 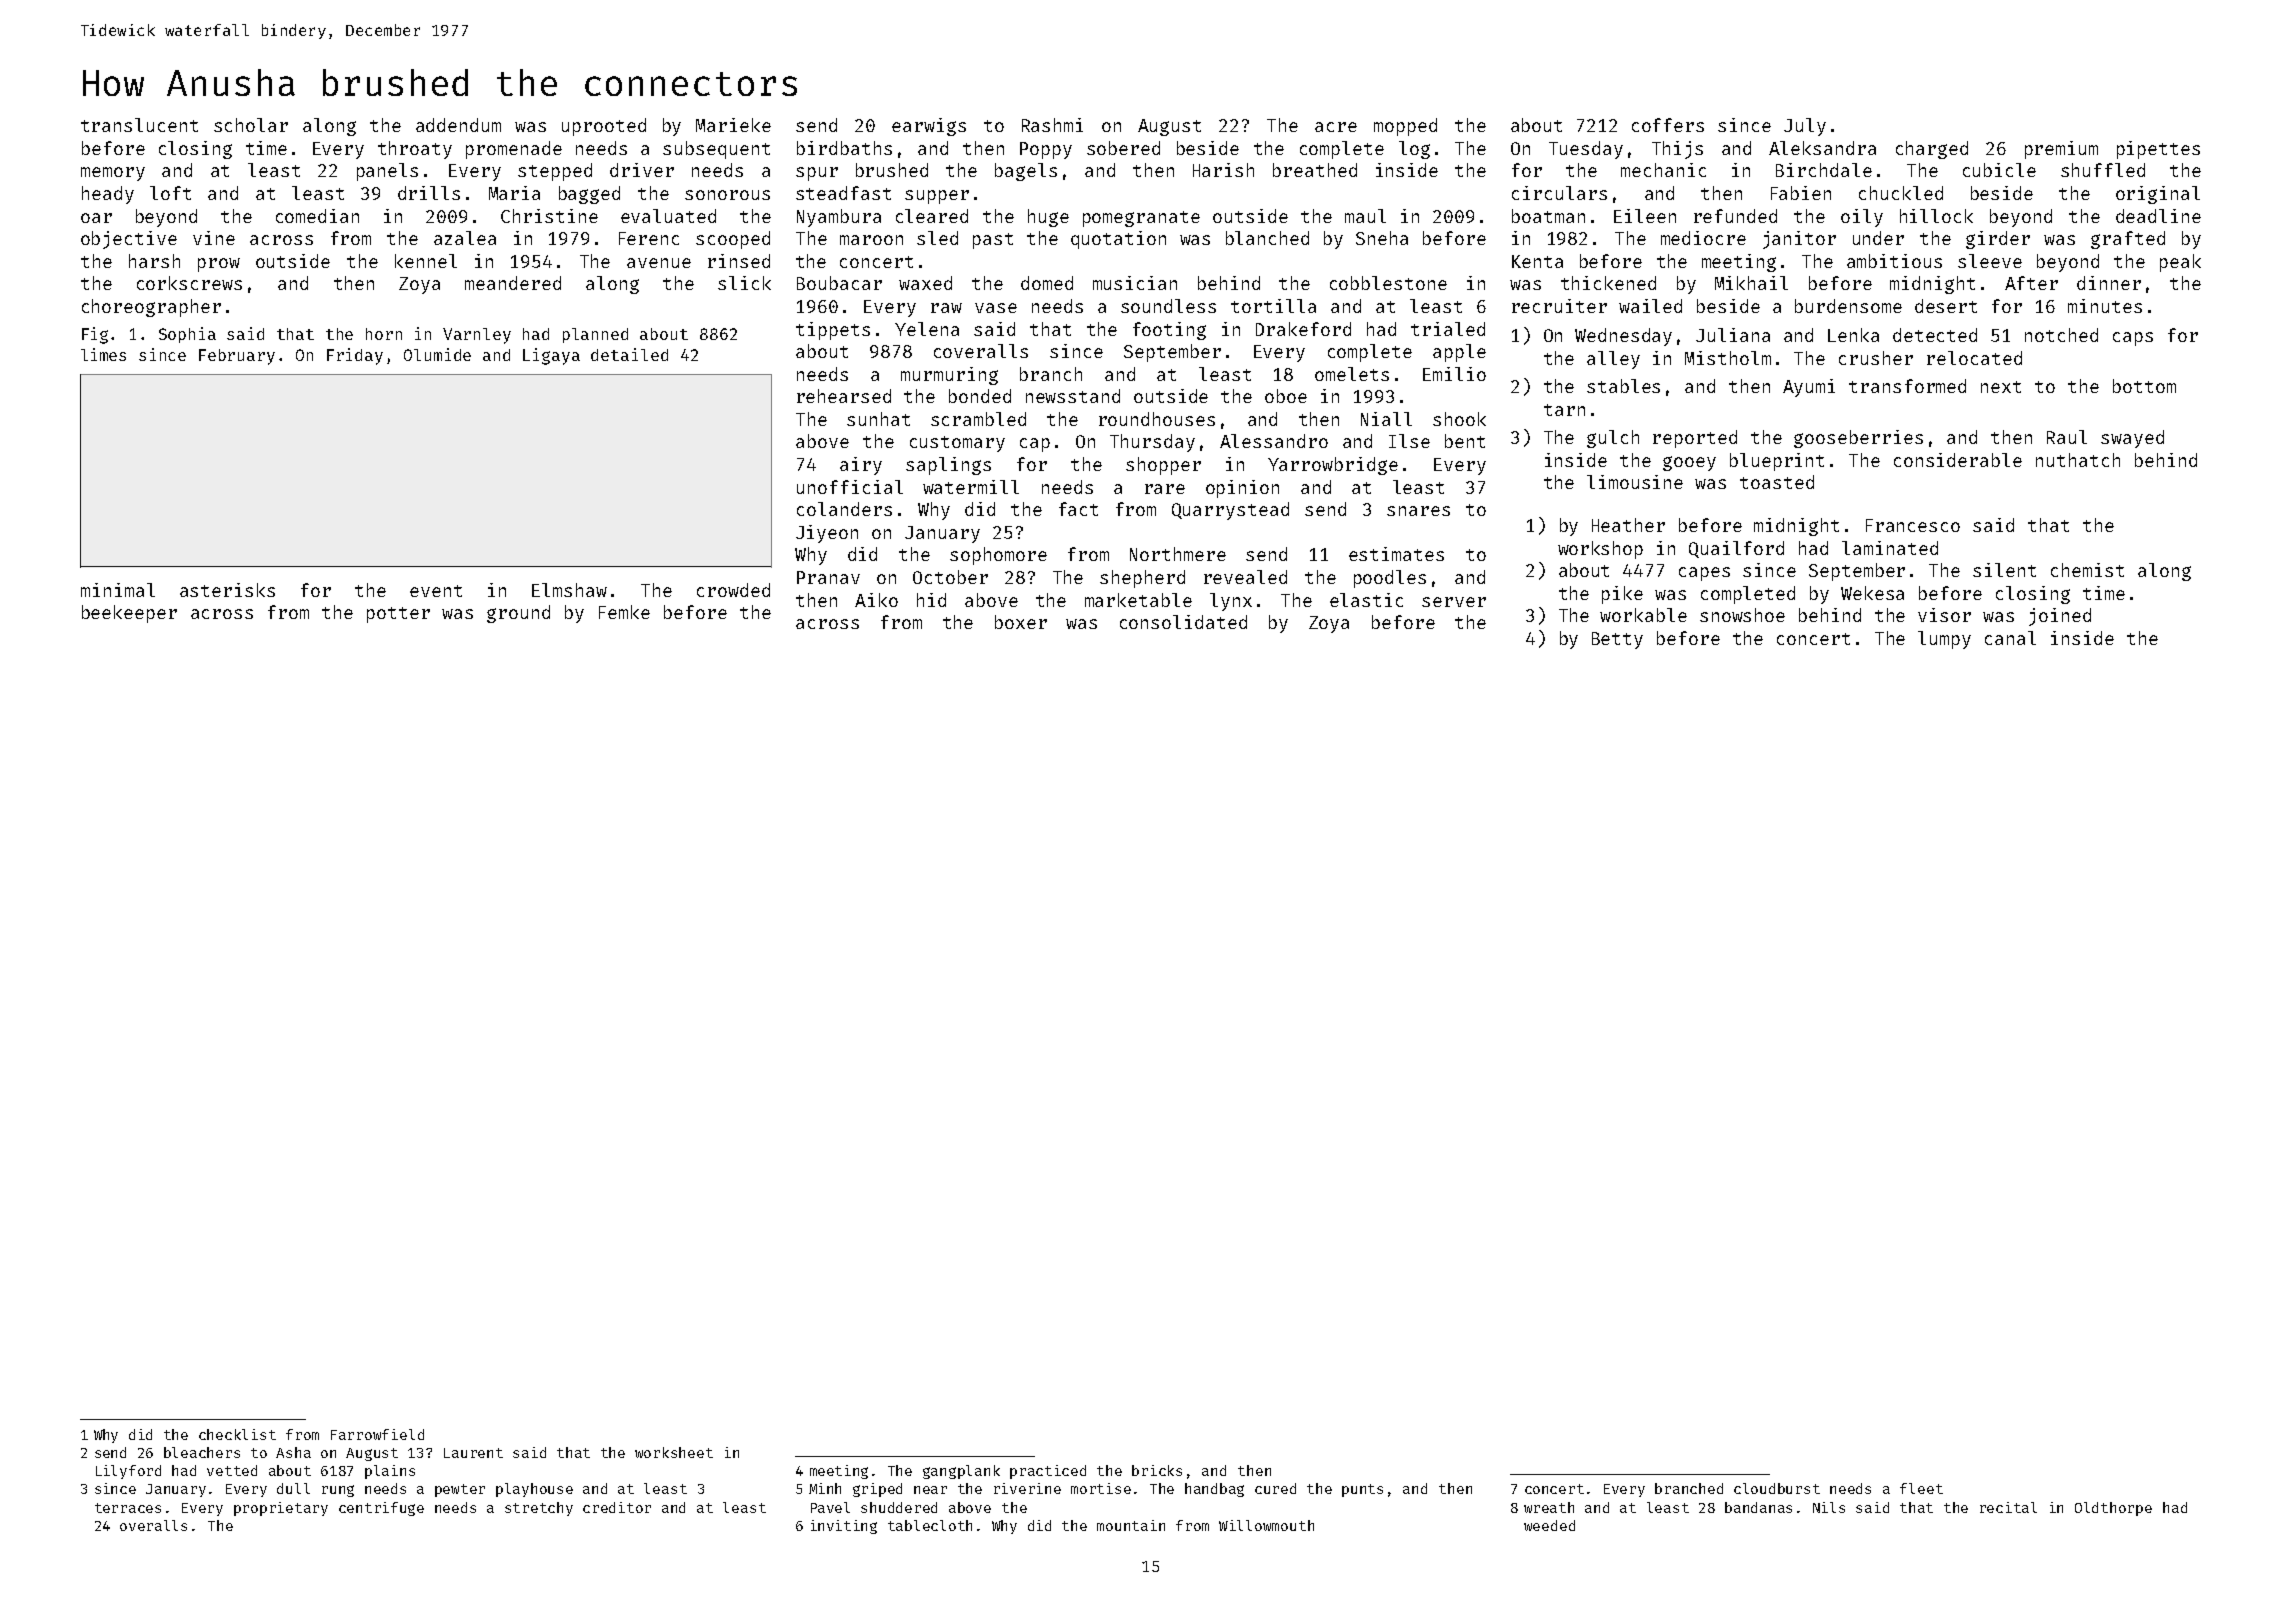 What do you see at coordinates (1157, 1470) in the screenshot?
I see `bricks` at bounding box center [1157, 1470].
